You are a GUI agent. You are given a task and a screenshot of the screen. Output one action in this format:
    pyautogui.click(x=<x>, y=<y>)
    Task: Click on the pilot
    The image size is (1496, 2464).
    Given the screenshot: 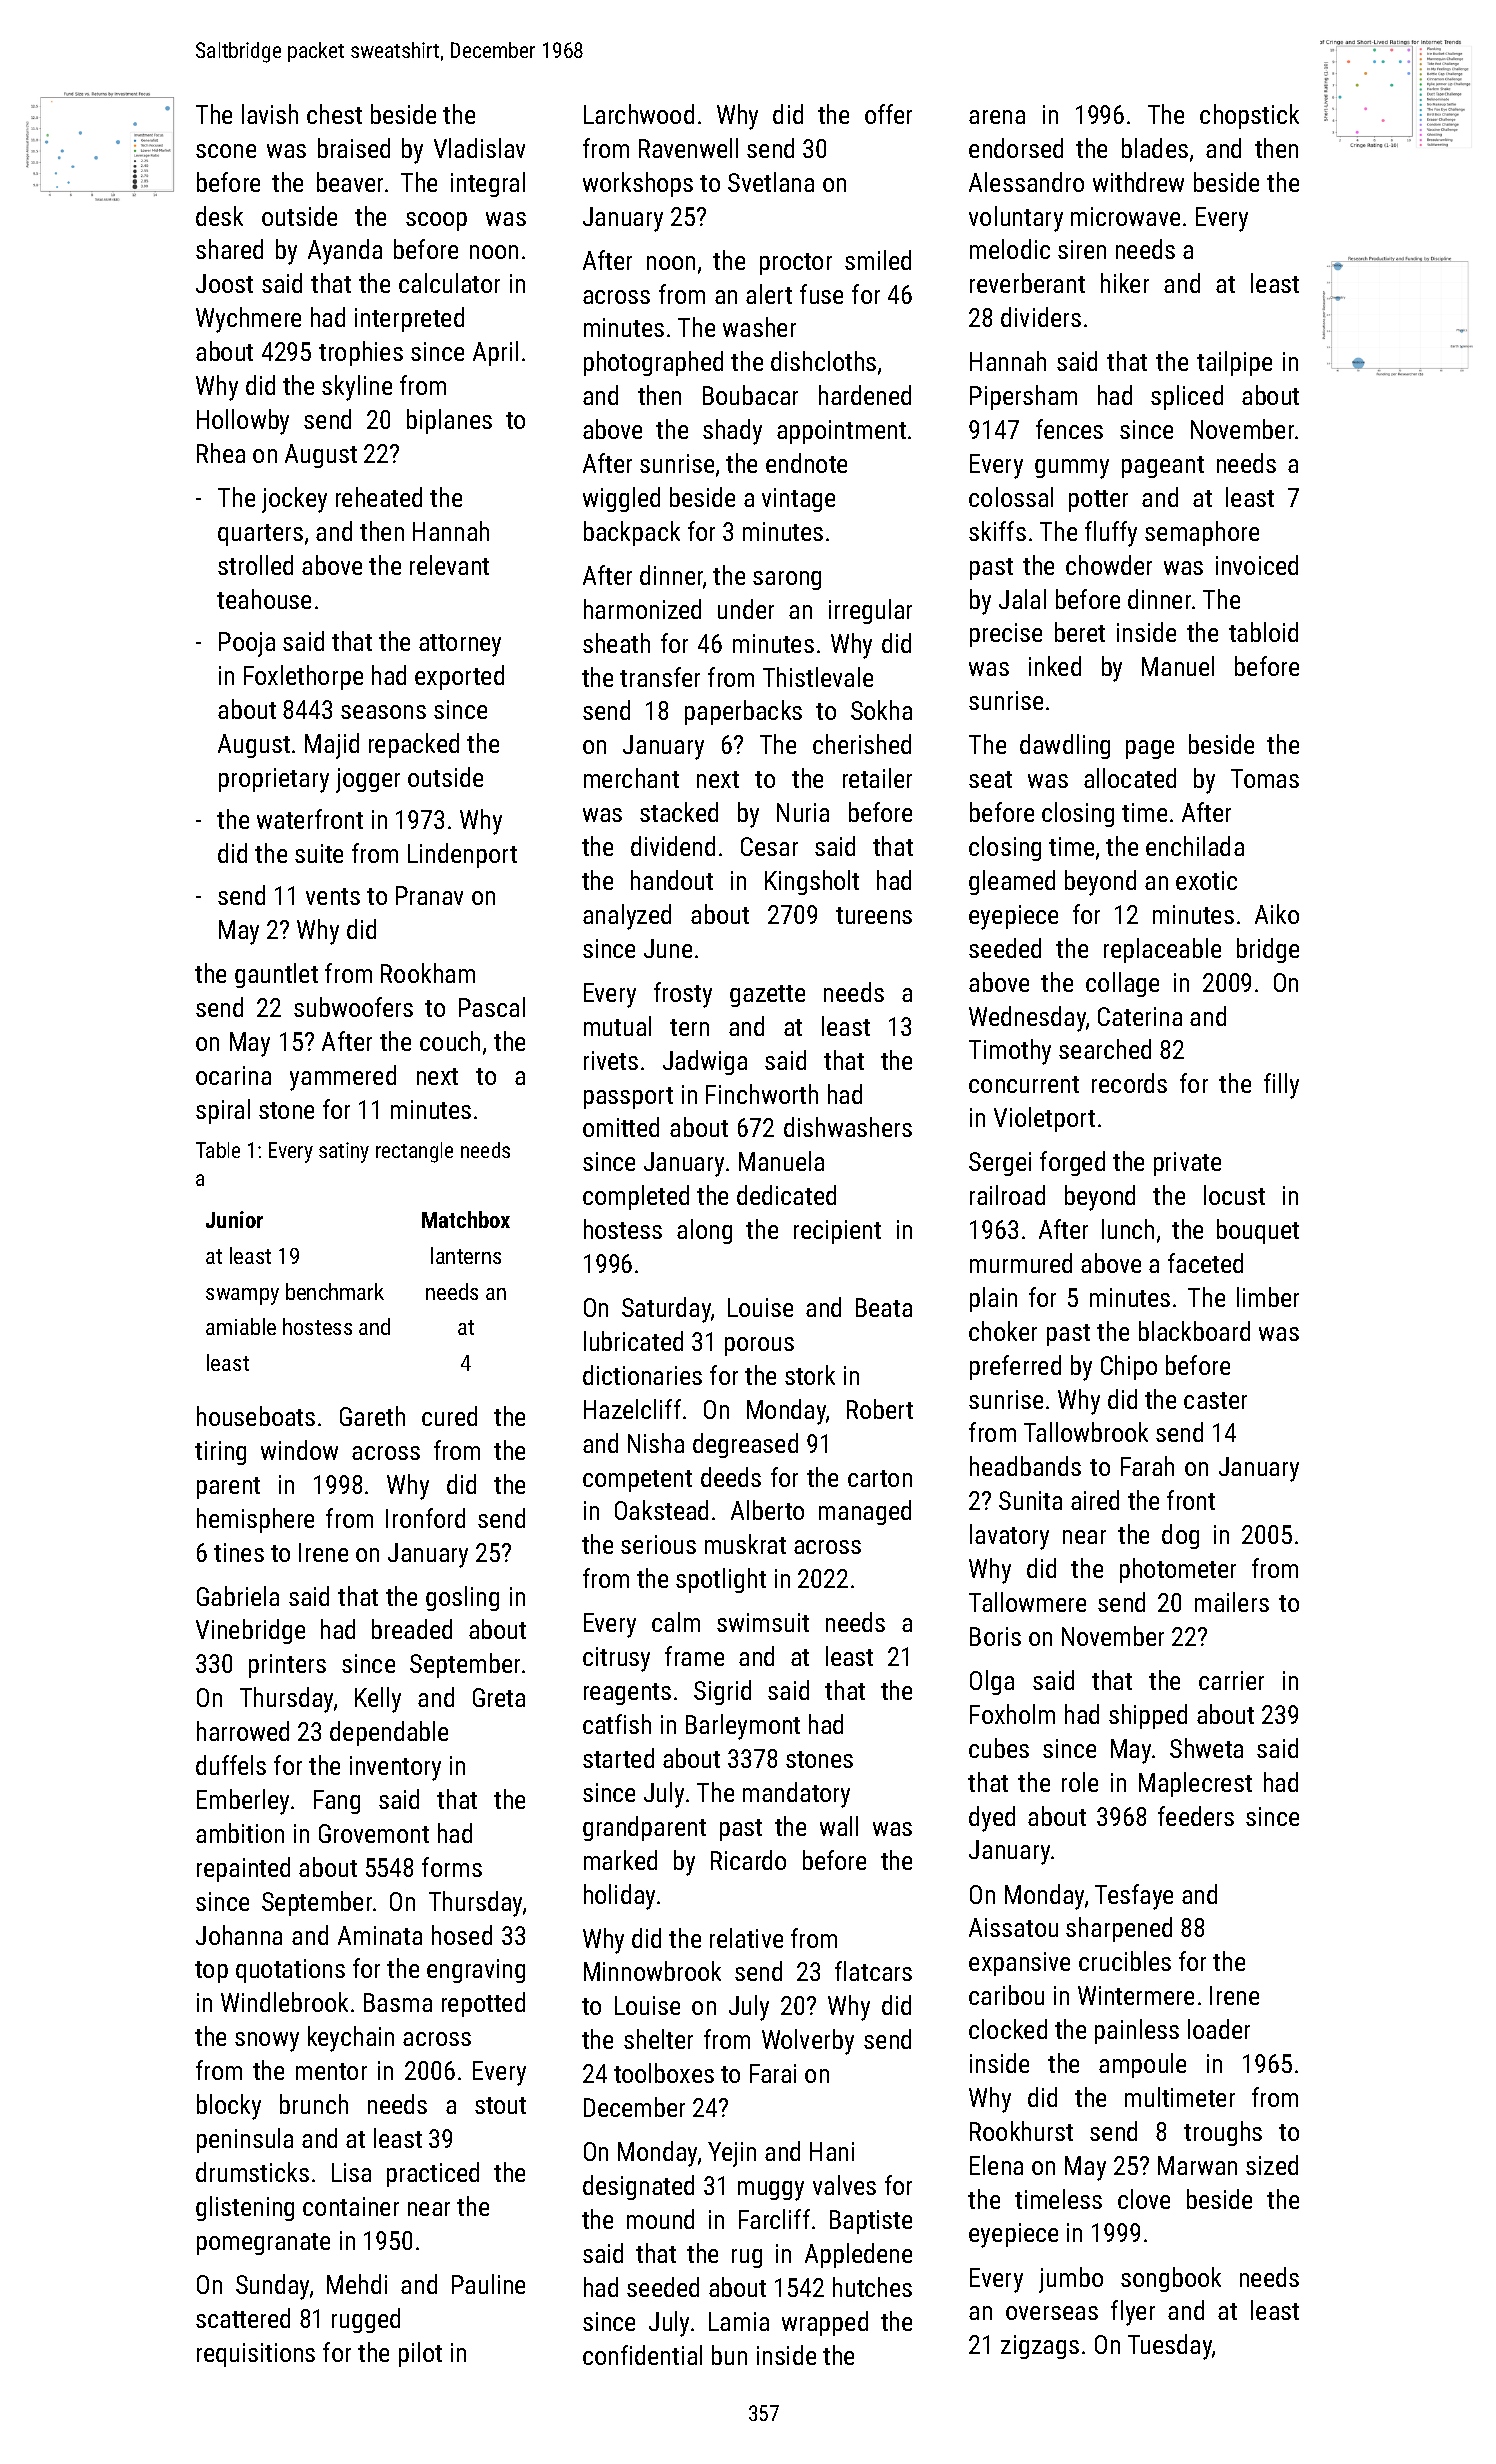 What is the action you would take?
    pyautogui.click(x=420, y=2354)
